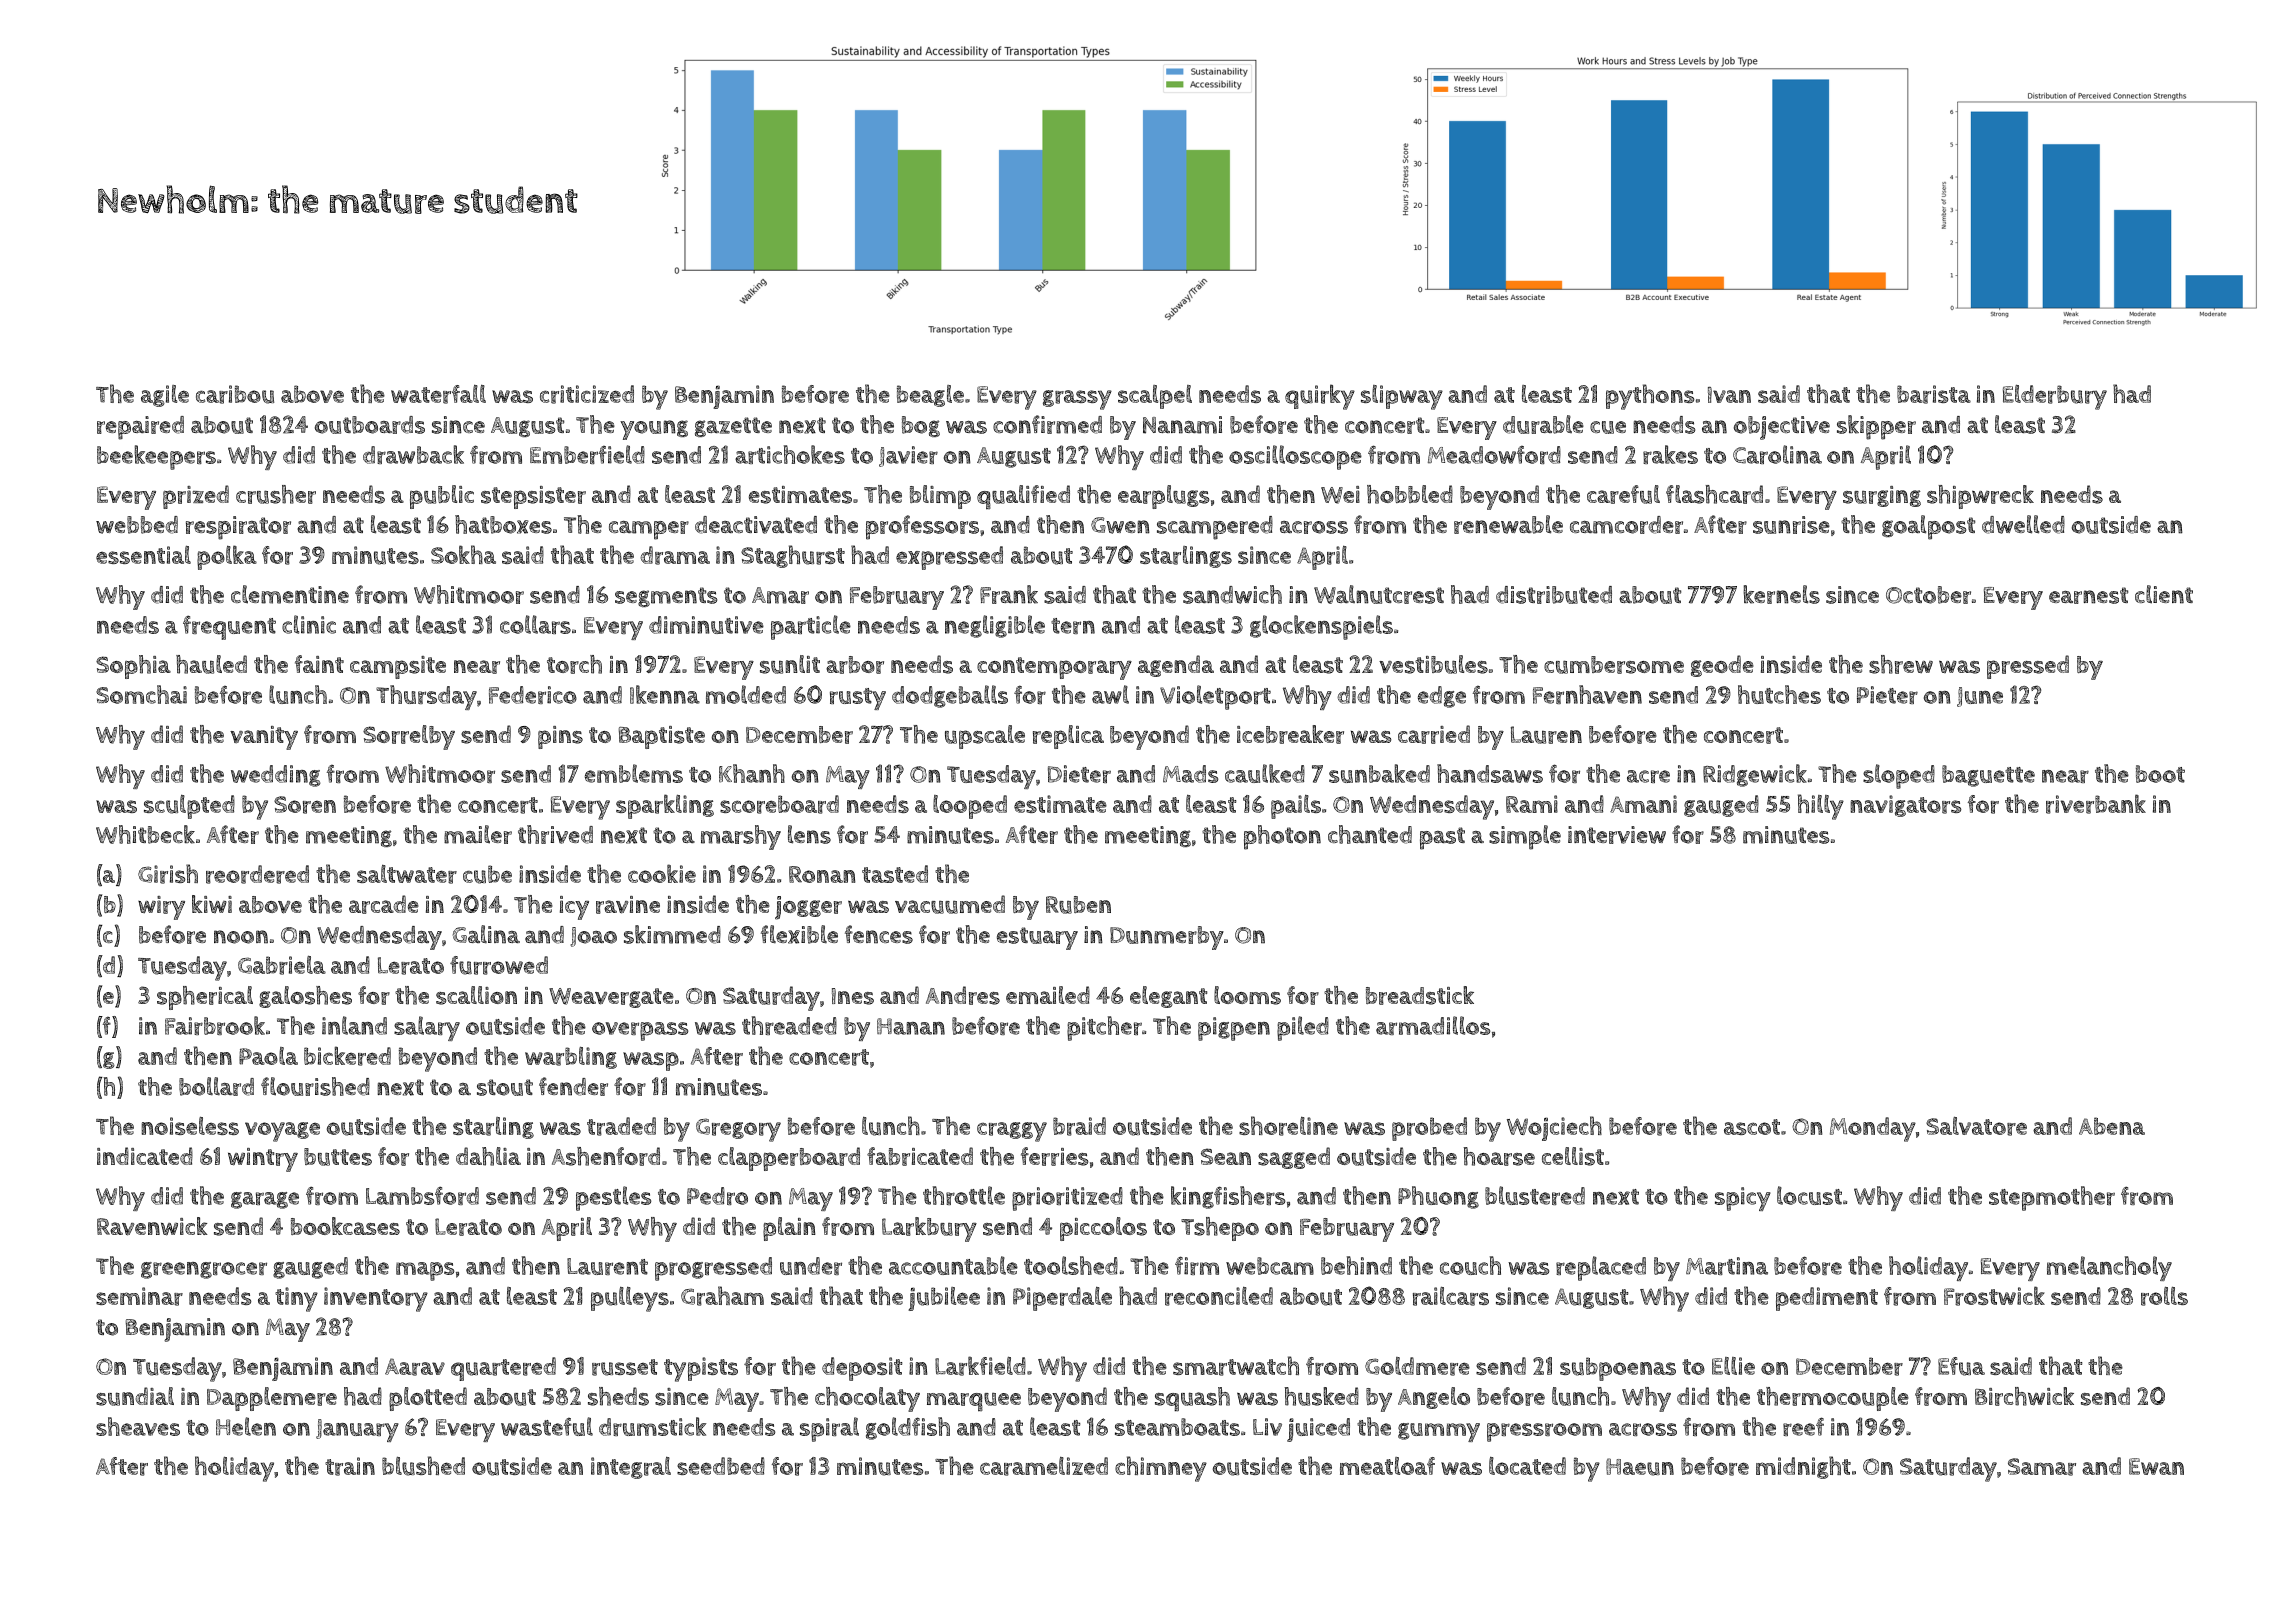 The height and width of the document is (1620, 2292). What do you see at coordinates (1417, 1366) in the document?
I see `Goldmere` at bounding box center [1417, 1366].
